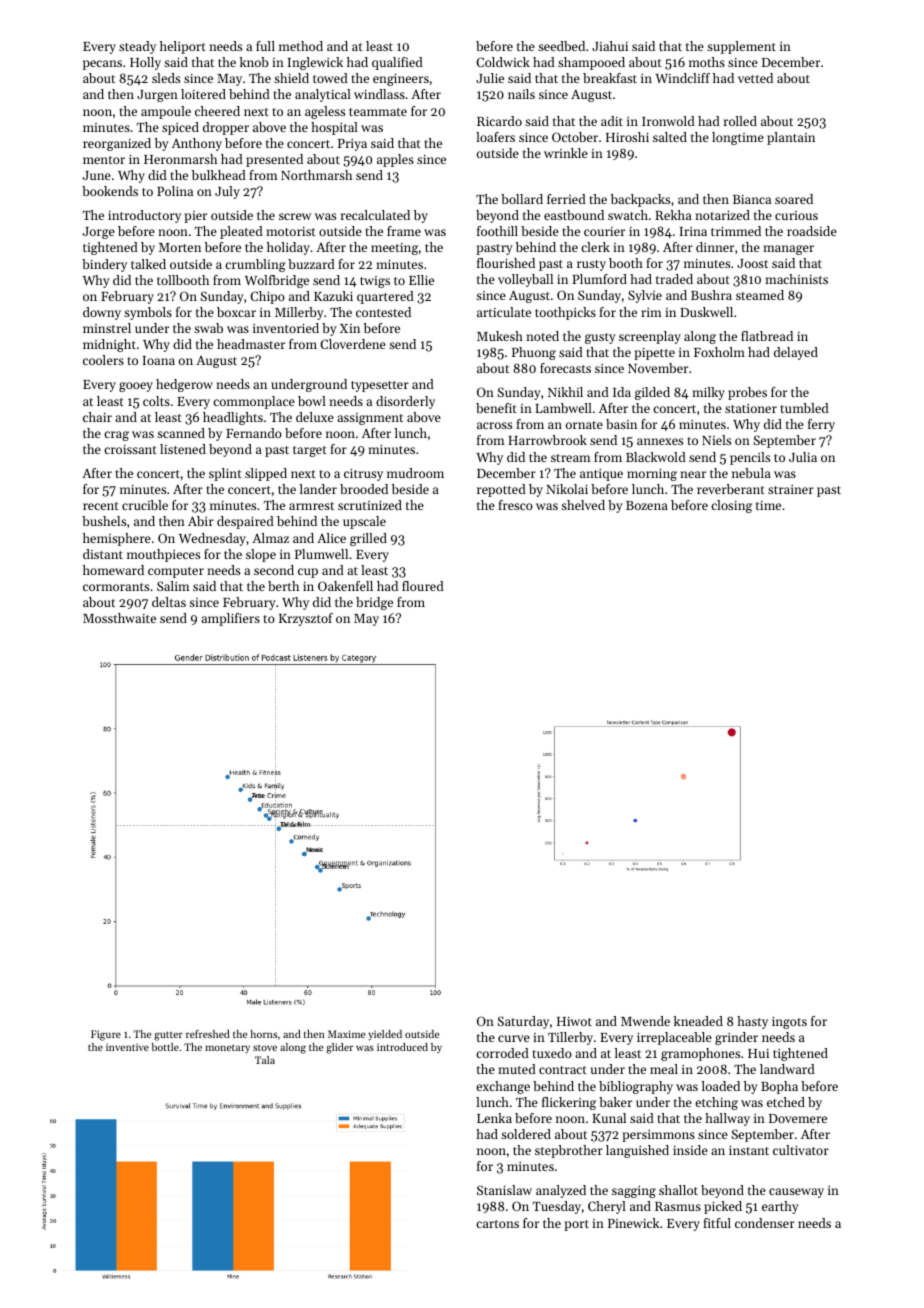  I want to click on Coldwick, so click(503, 62).
